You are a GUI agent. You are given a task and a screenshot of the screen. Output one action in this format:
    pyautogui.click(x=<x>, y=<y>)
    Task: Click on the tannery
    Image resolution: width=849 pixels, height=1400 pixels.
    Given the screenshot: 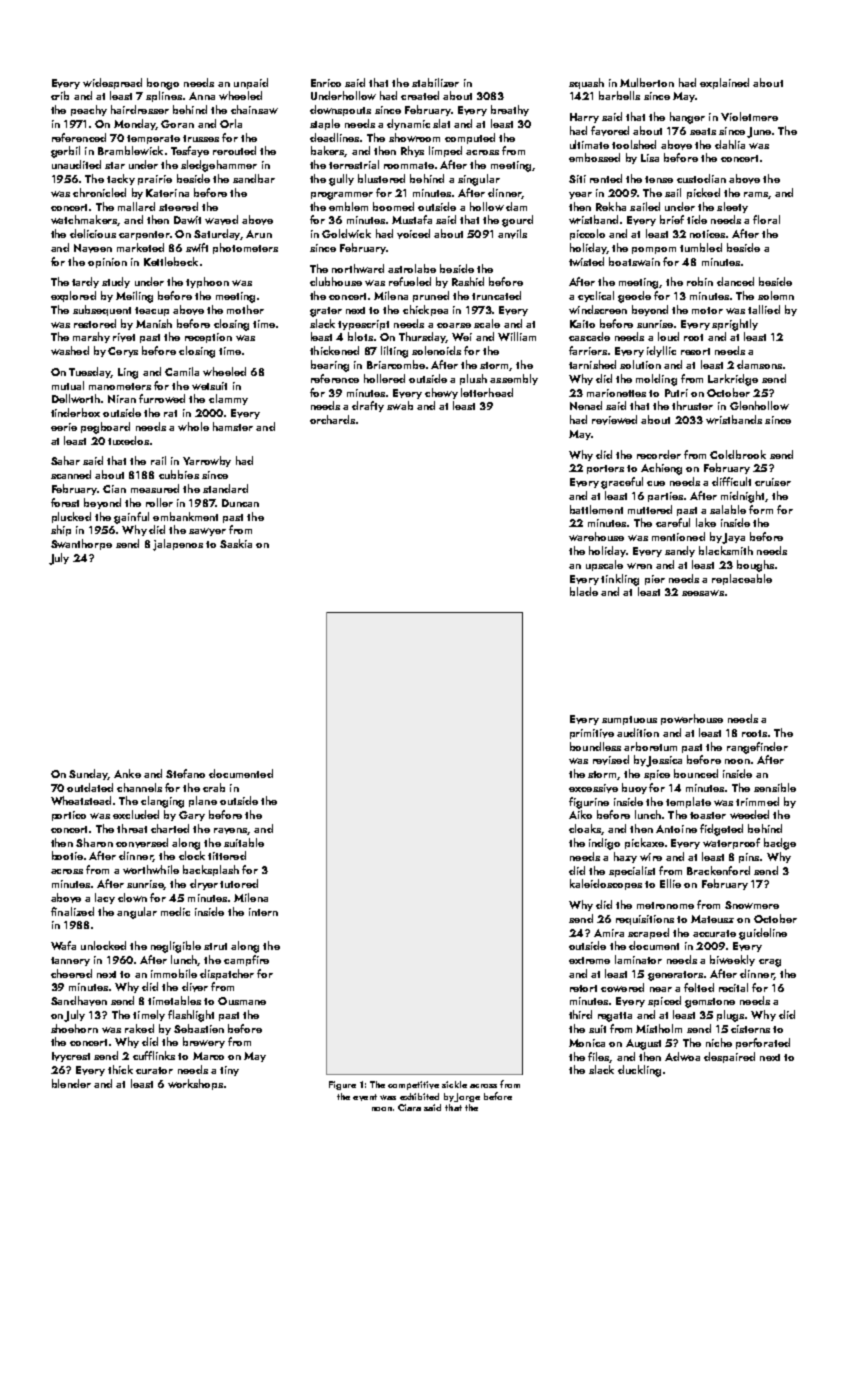 What is the action you would take?
    pyautogui.click(x=70, y=961)
